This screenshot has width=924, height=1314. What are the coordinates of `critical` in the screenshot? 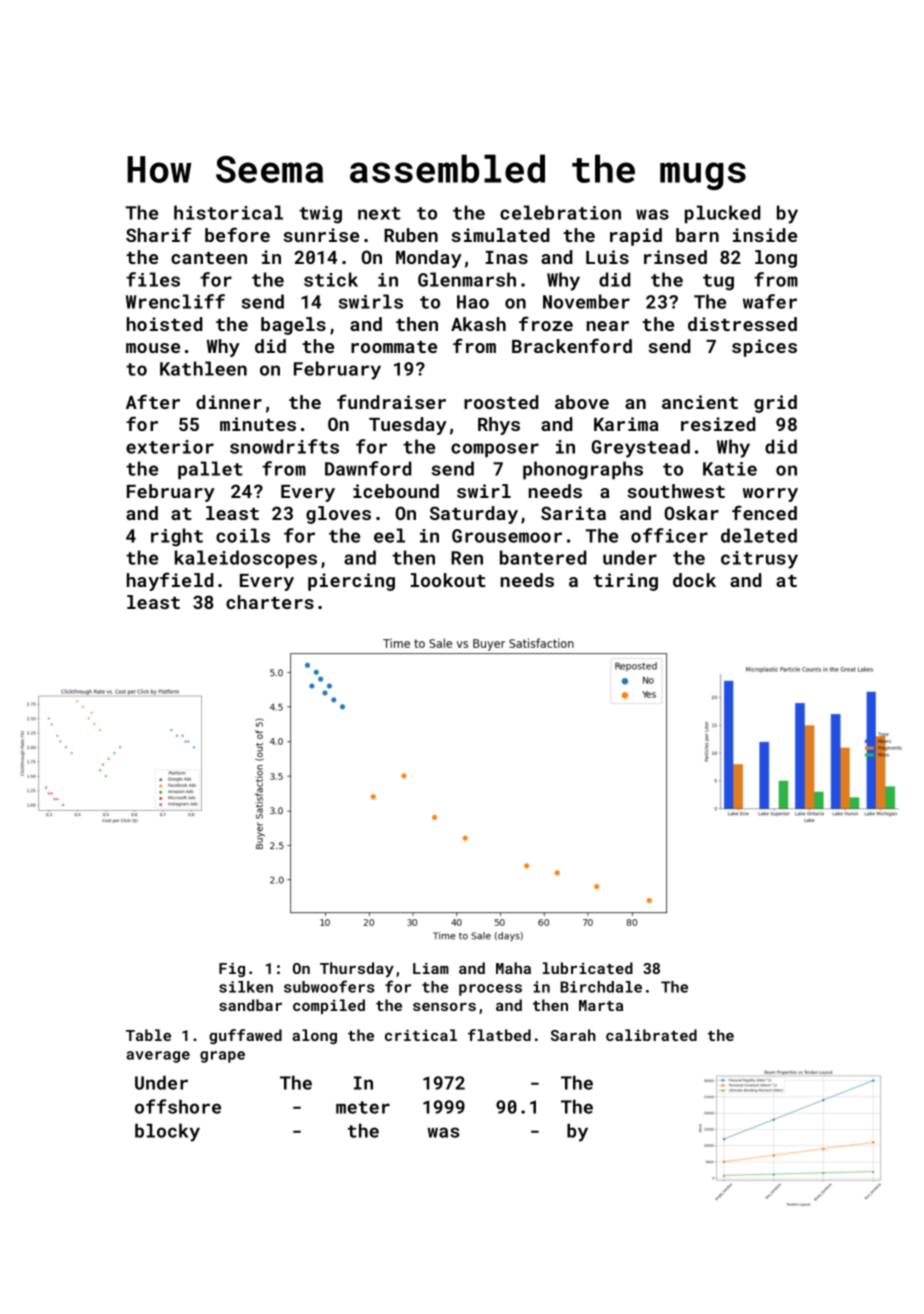 It's located at (421, 1035).
